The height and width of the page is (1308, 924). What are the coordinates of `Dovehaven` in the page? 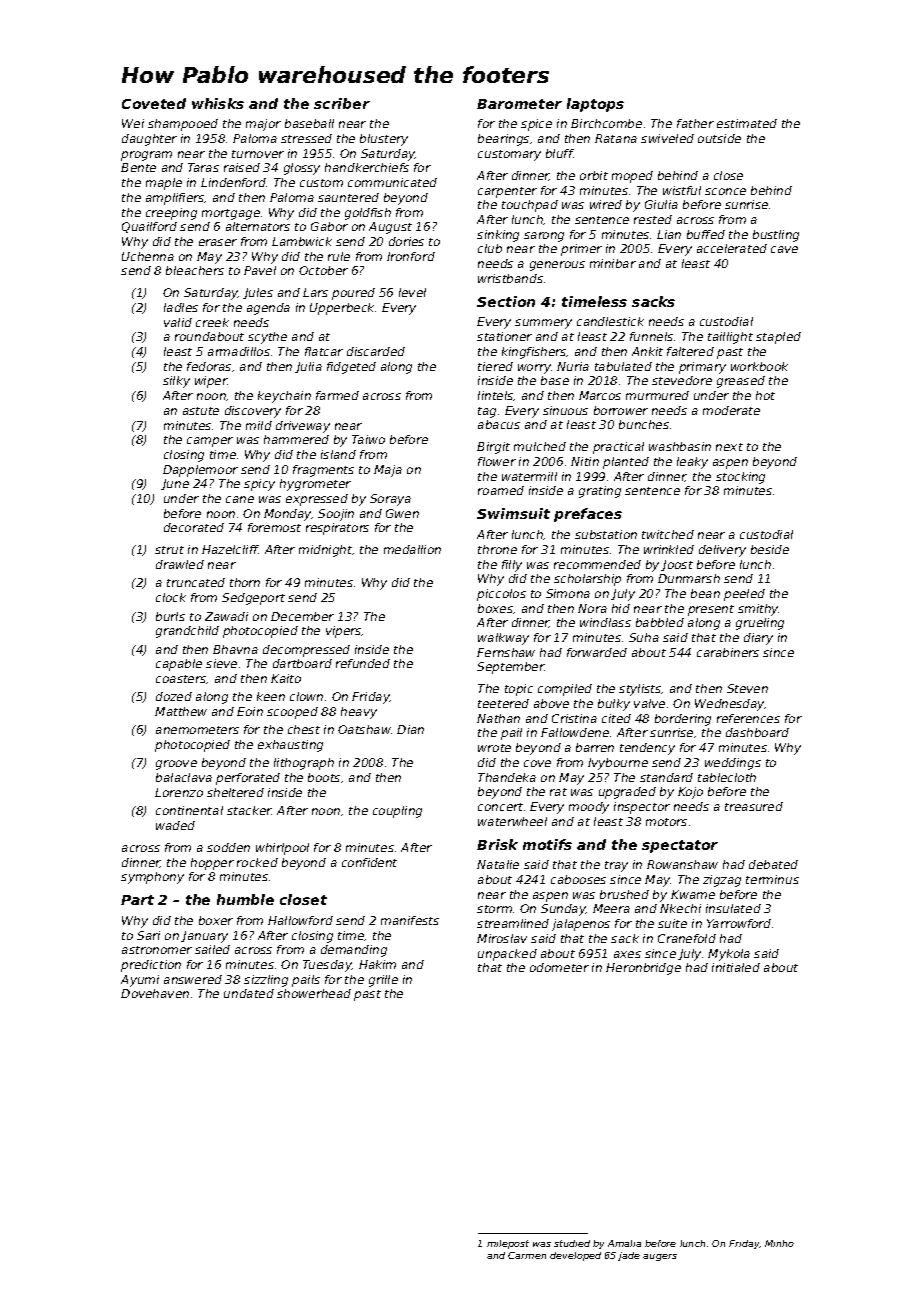 It's located at (155, 993).
